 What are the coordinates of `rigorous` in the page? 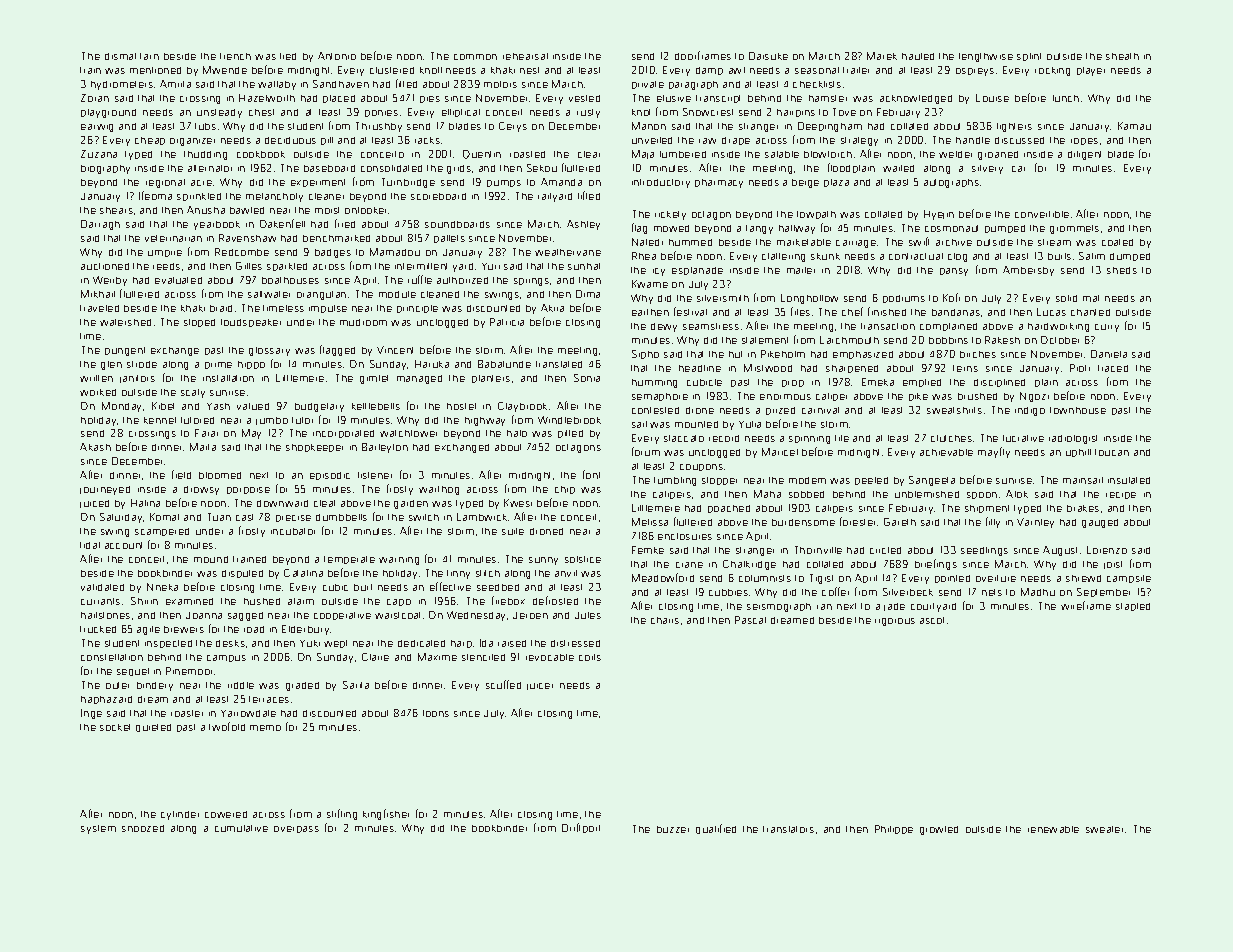 It's located at (895, 622).
